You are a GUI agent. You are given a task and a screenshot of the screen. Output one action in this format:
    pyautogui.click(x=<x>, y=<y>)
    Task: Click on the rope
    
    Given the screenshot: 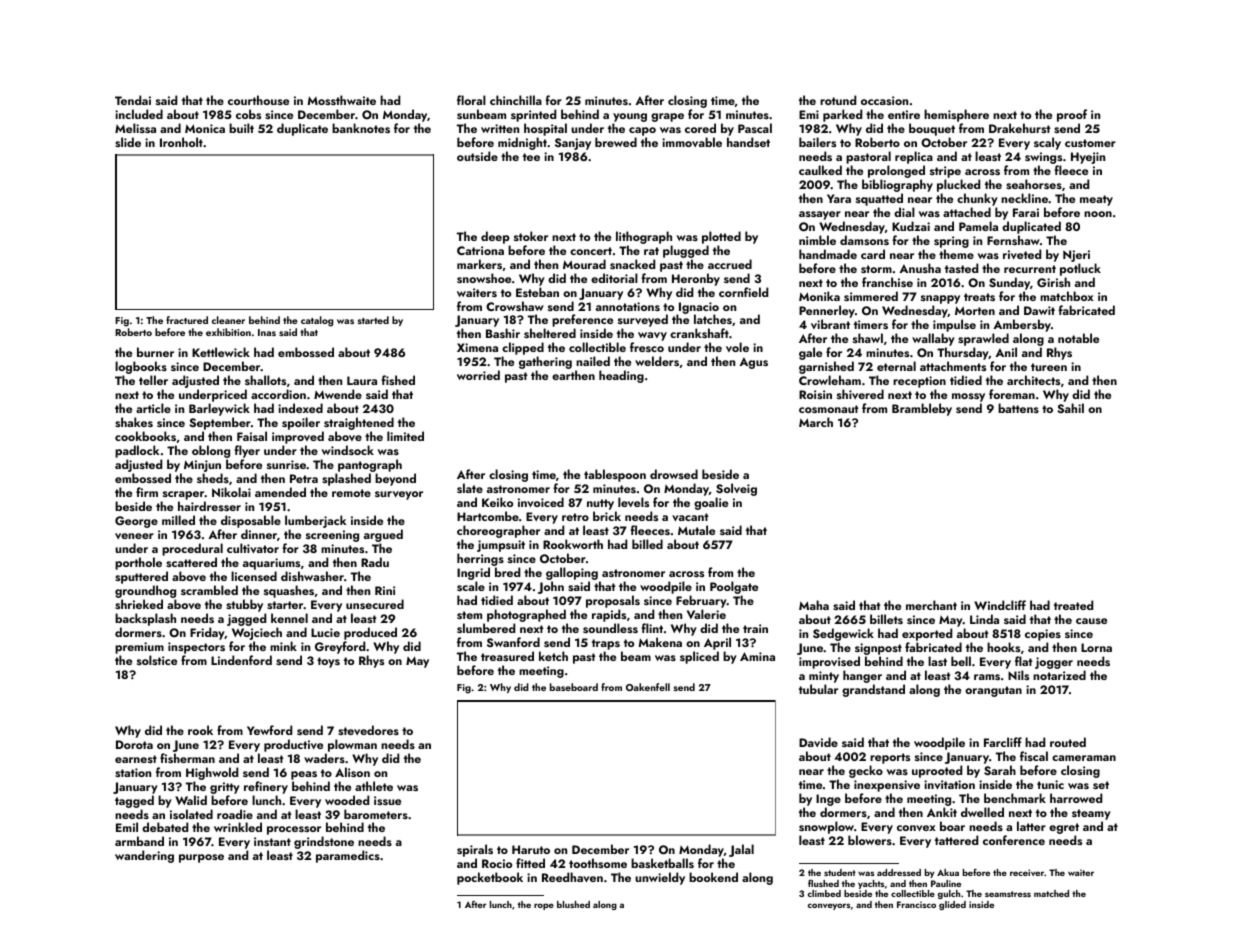 What is the action you would take?
    pyautogui.click(x=544, y=906)
